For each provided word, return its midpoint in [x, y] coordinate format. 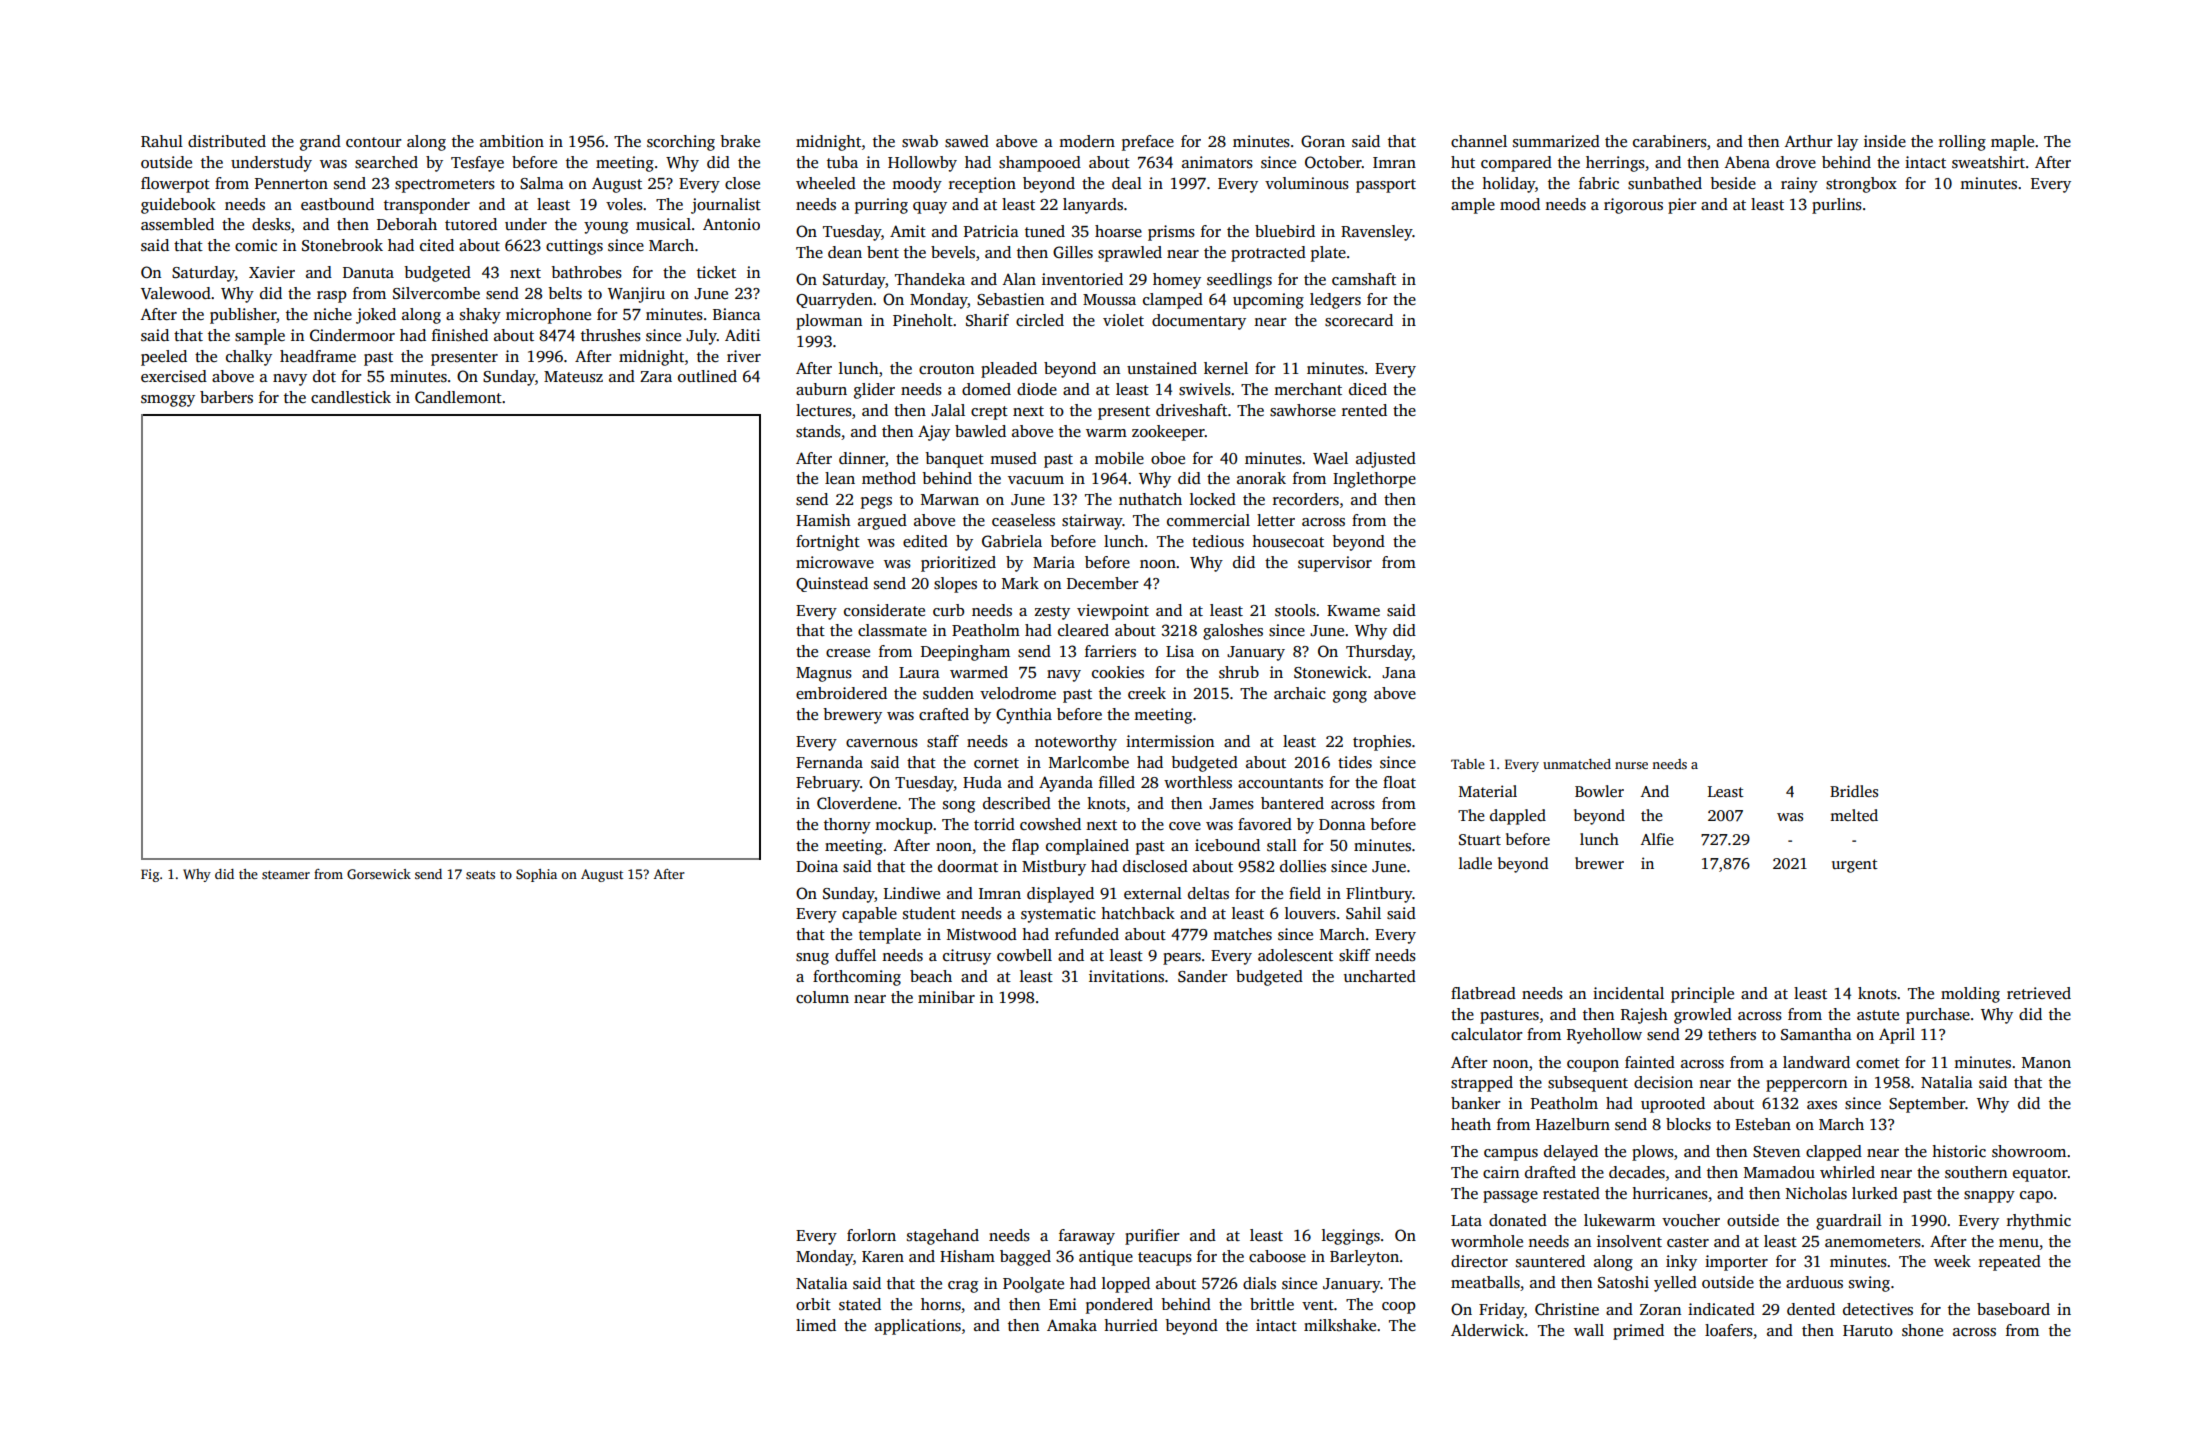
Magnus [824, 674]
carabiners [1670, 141]
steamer [286, 874]
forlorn [871, 1235]
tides [1355, 762]
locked [1213, 499]
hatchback [1138, 913]
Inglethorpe [1374, 480]
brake [740, 141]
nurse [1631, 765]
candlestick [351, 397]
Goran [1323, 141]
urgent [1855, 866]
